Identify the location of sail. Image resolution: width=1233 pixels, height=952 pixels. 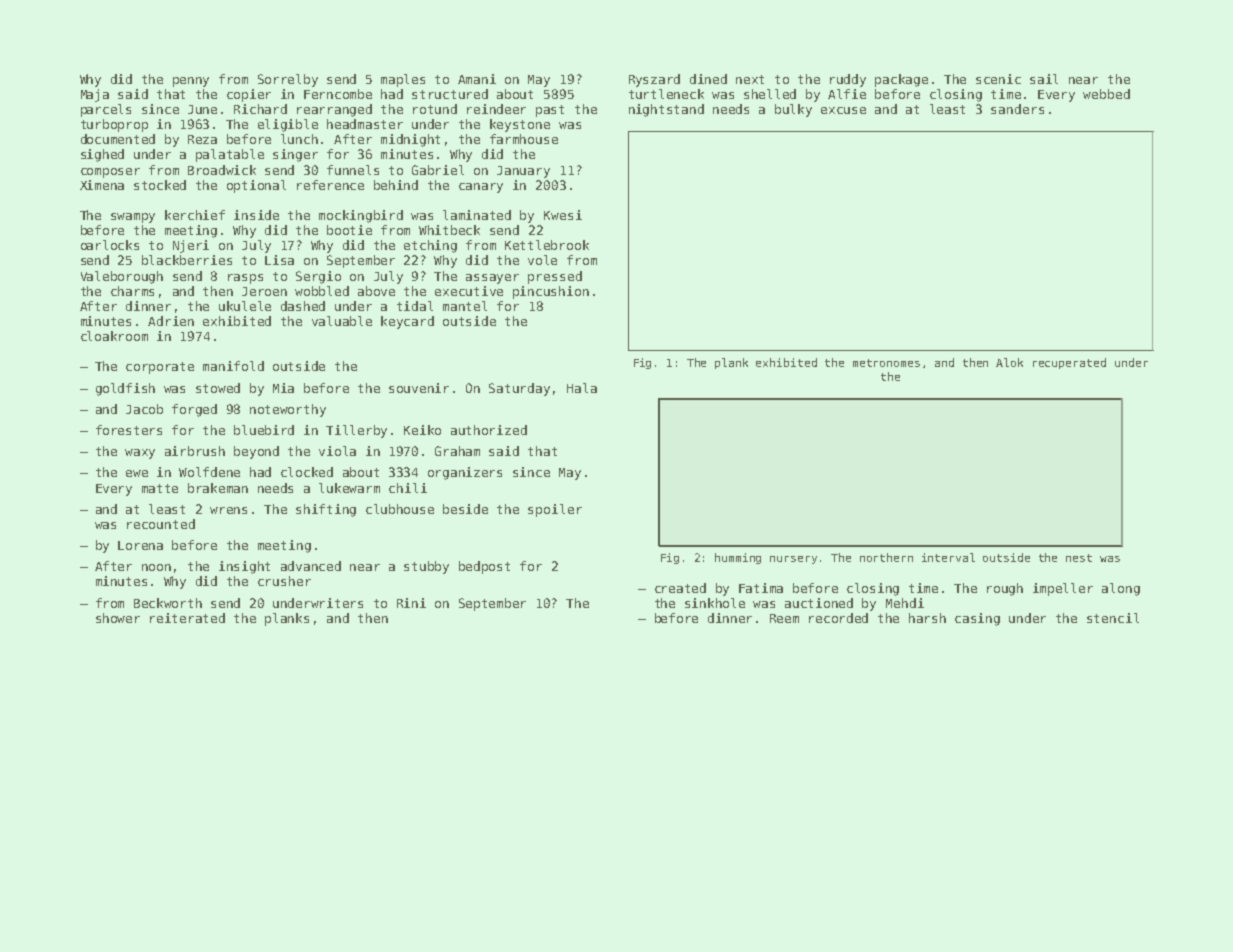
(1044, 79).
